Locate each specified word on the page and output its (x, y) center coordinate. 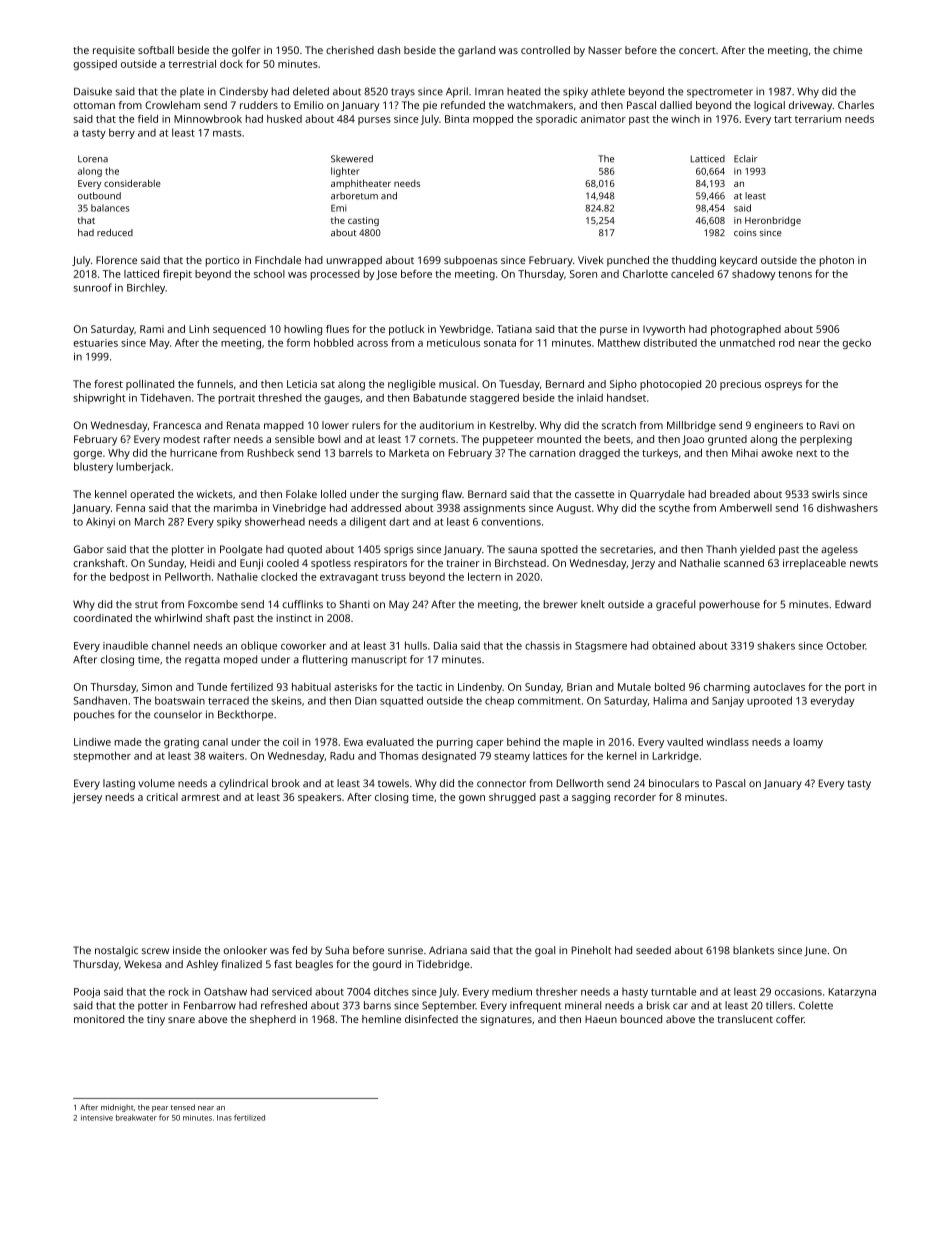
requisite (114, 51)
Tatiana (514, 329)
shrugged (512, 798)
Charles (856, 105)
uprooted (769, 701)
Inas (224, 1118)
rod (786, 342)
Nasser (605, 50)
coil (291, 742)
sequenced (239, 330)
